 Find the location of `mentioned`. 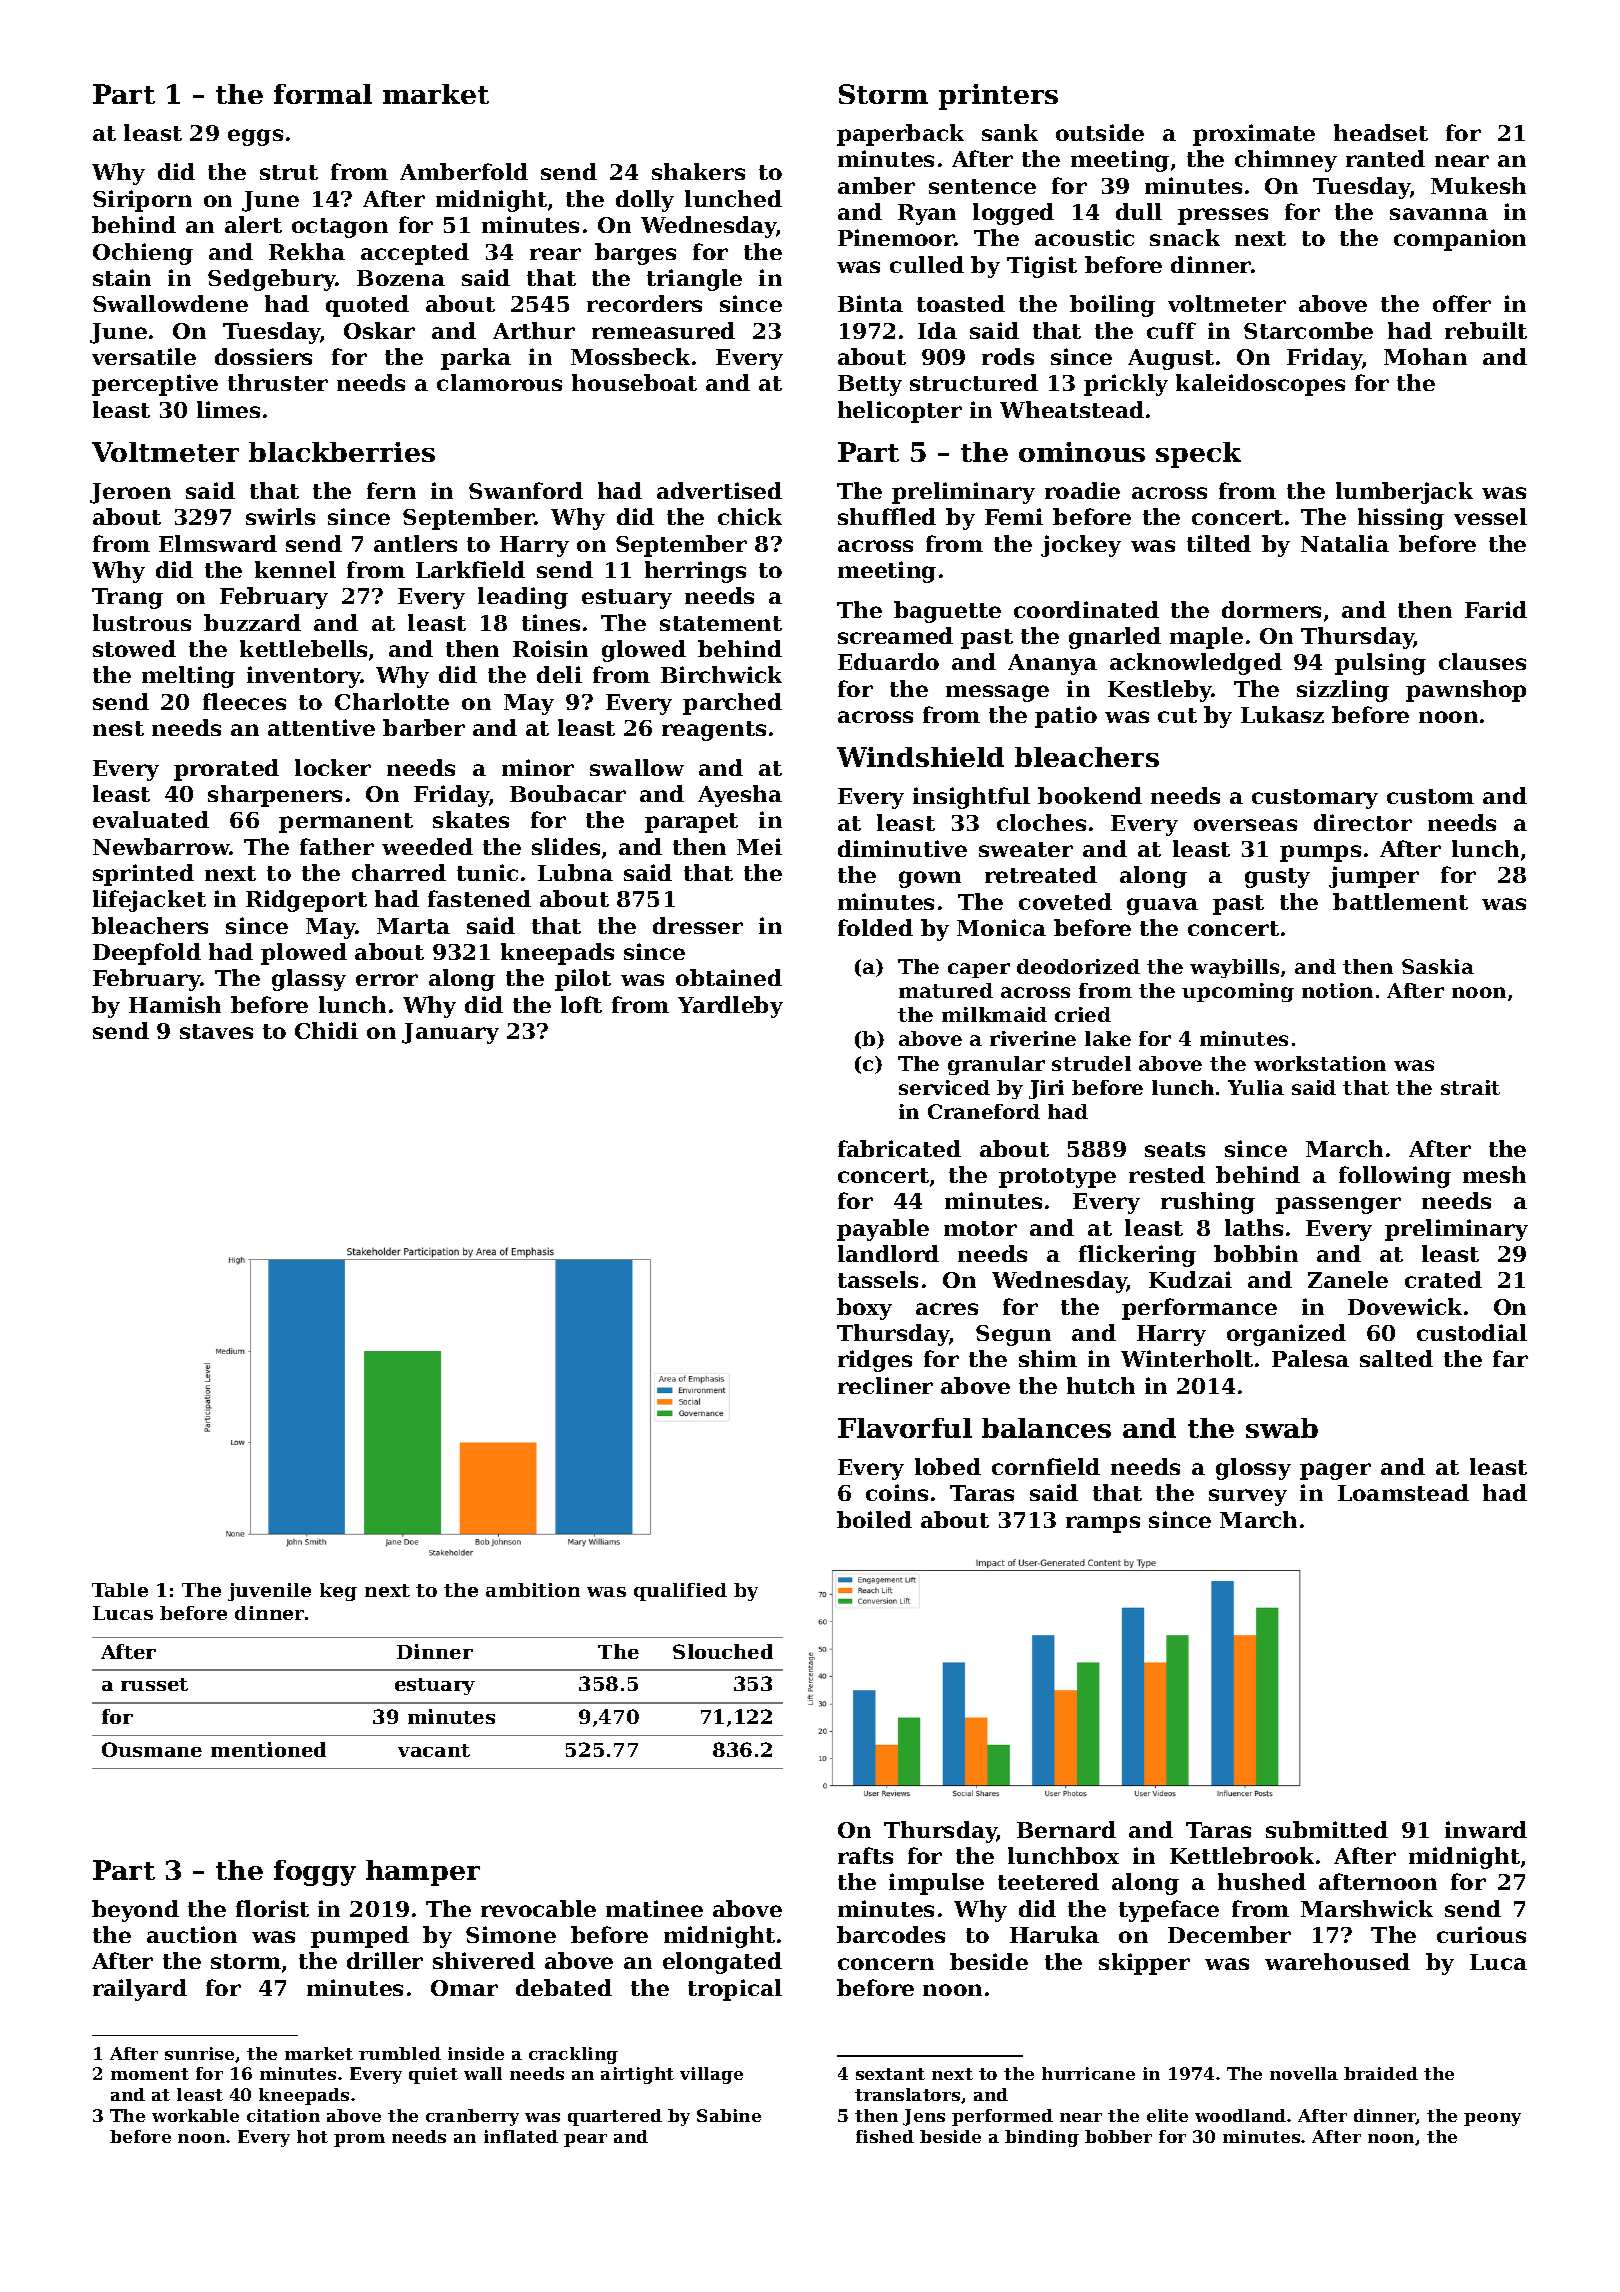

mentioned is located at coordinates (268, 1749).
